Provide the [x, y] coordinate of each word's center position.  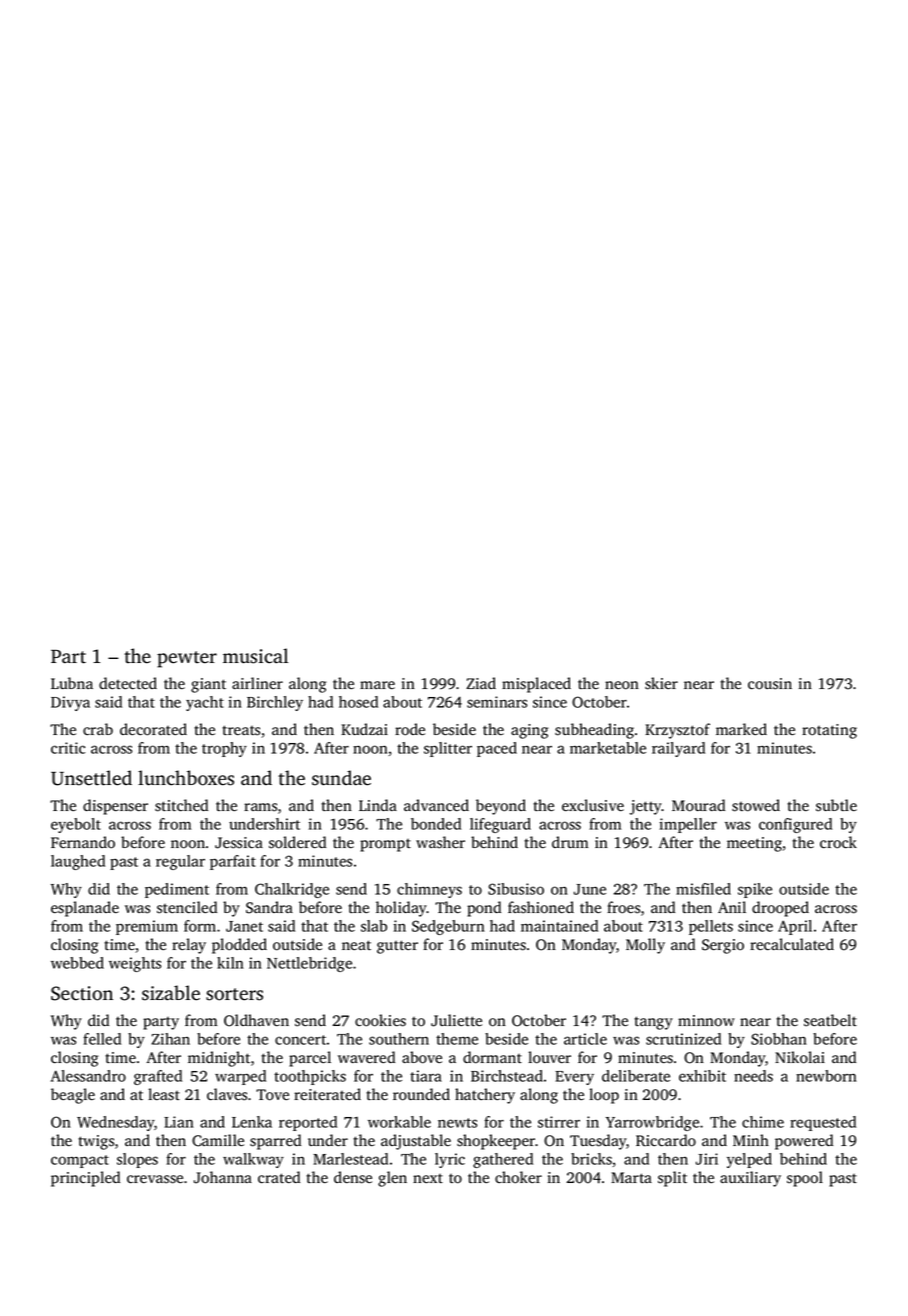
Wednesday [115, 1123]
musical [255, 656]
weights [135, 964]
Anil [732, 907]
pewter [187, 659]
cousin [770, 684]
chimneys [429, 890]
